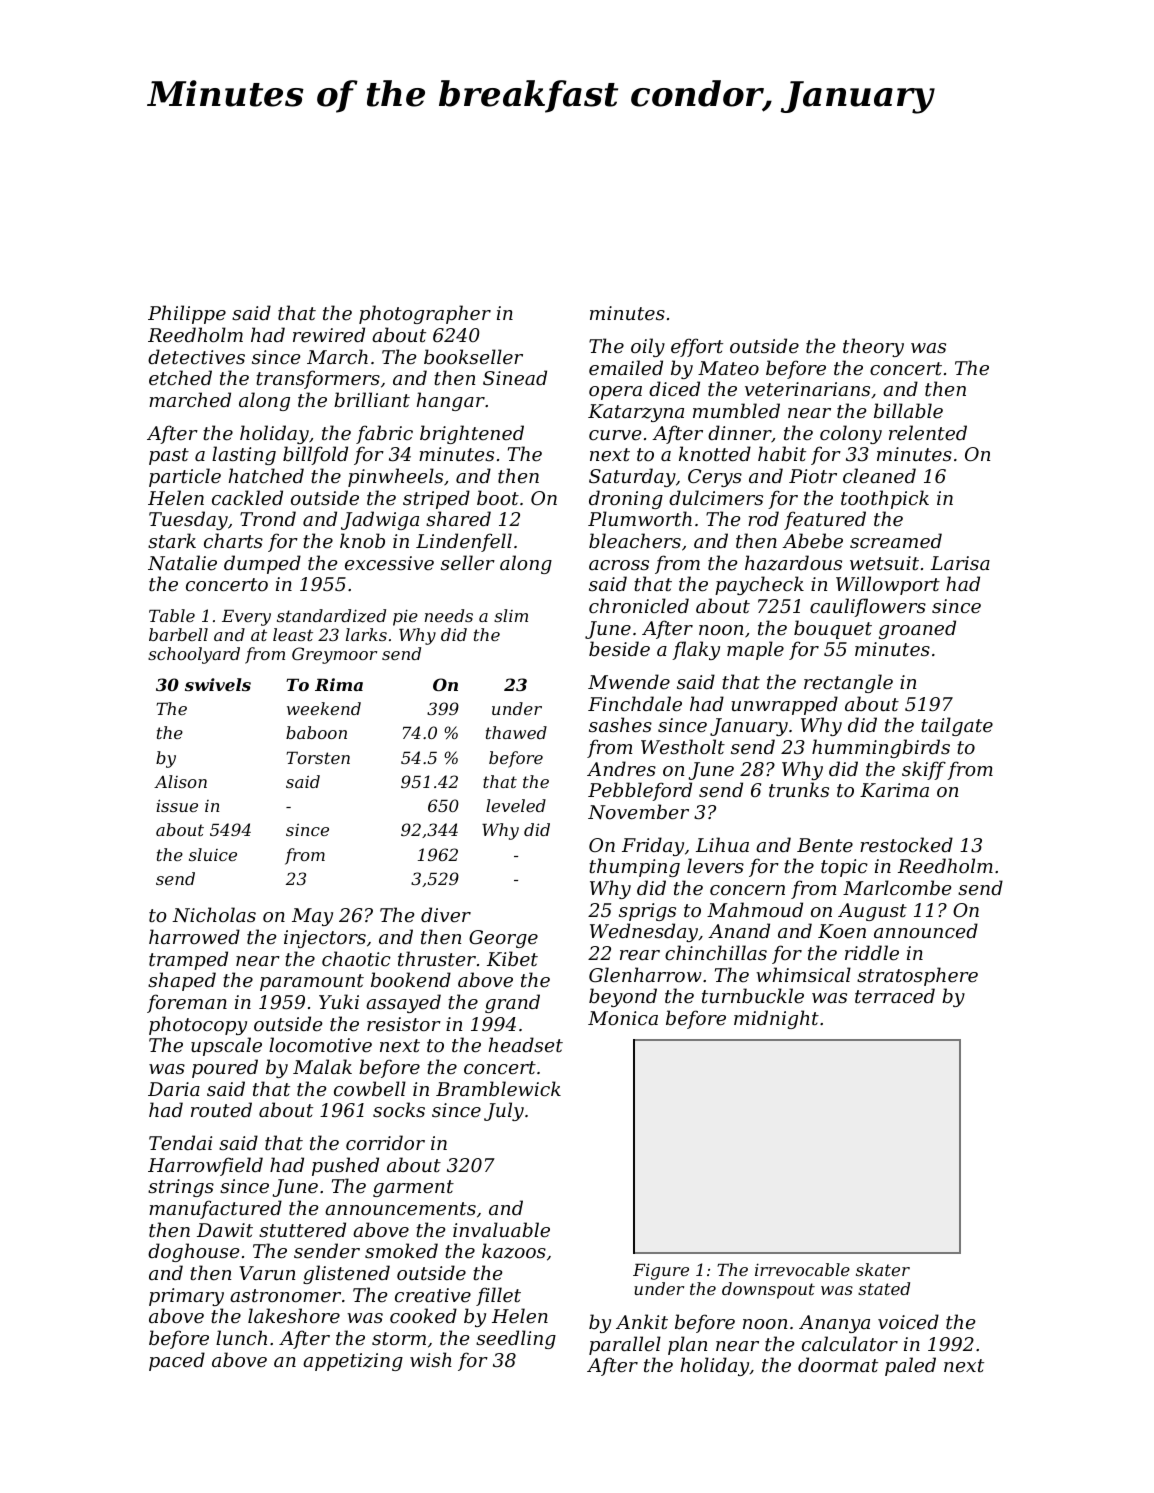 The image size is (1154, 1493). I want to click on July, so click(504, 1111).
